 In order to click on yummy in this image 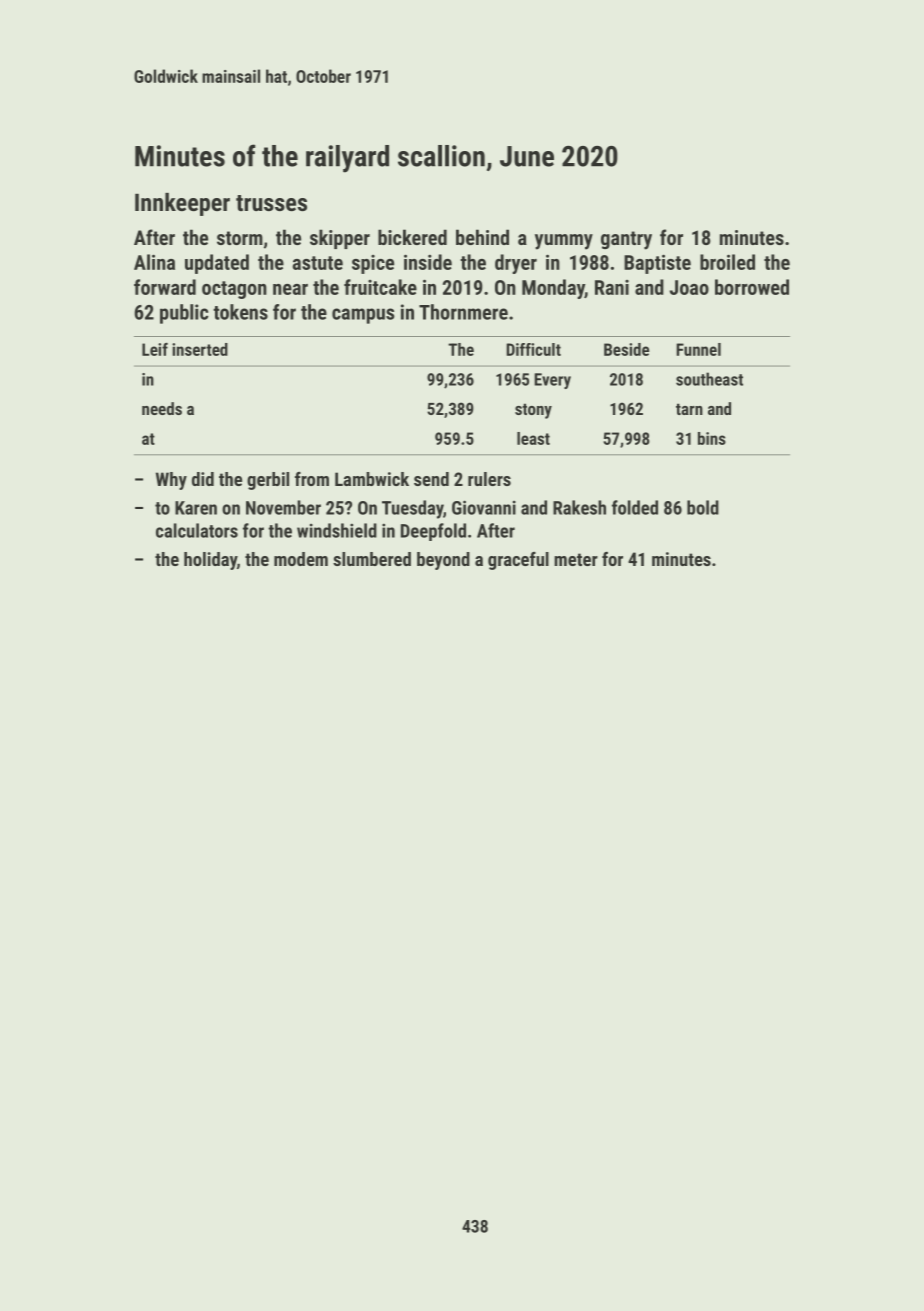, I will do `click(564, 242)`.
